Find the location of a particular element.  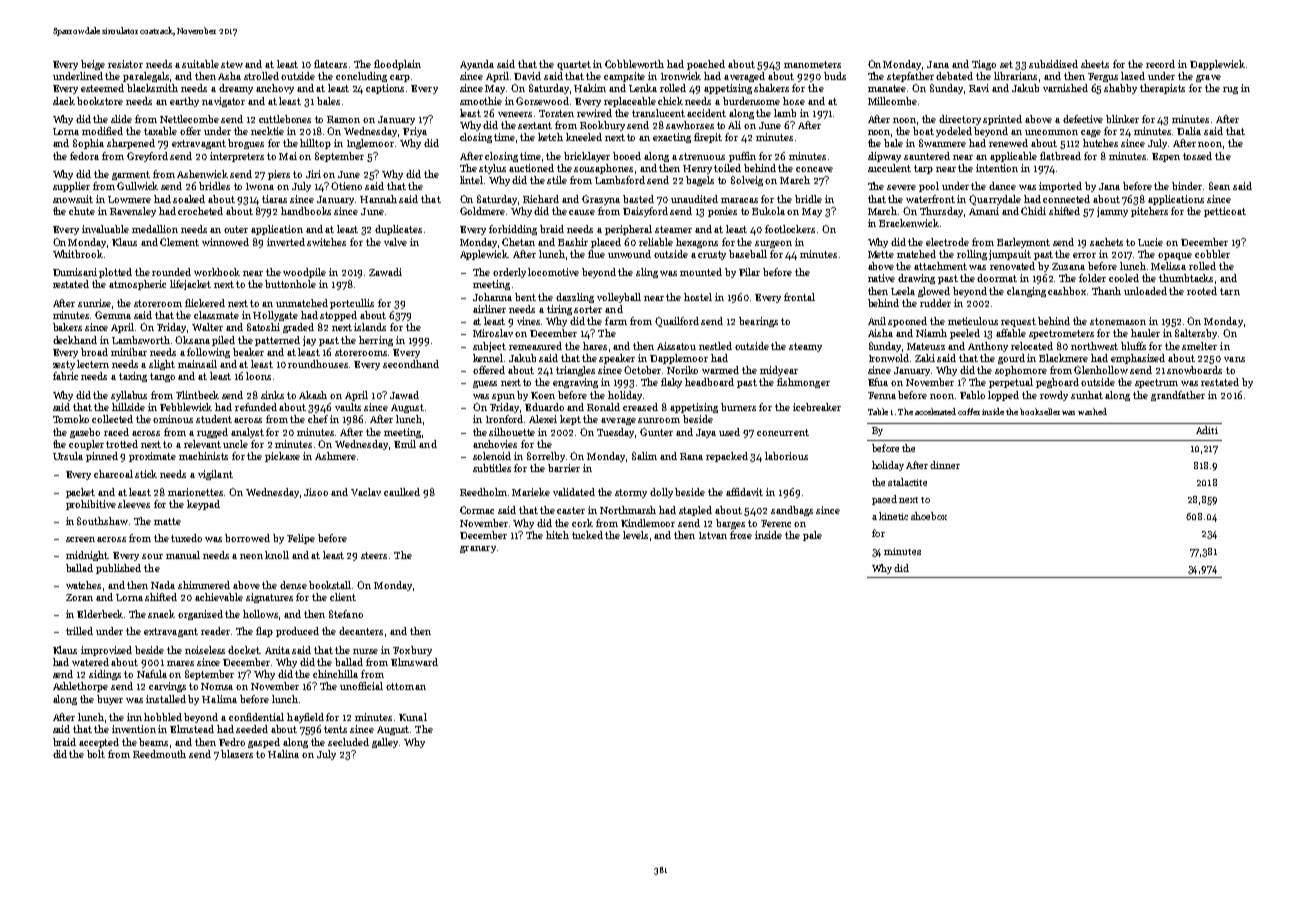

mounted is located at coordinates (701, 272).
